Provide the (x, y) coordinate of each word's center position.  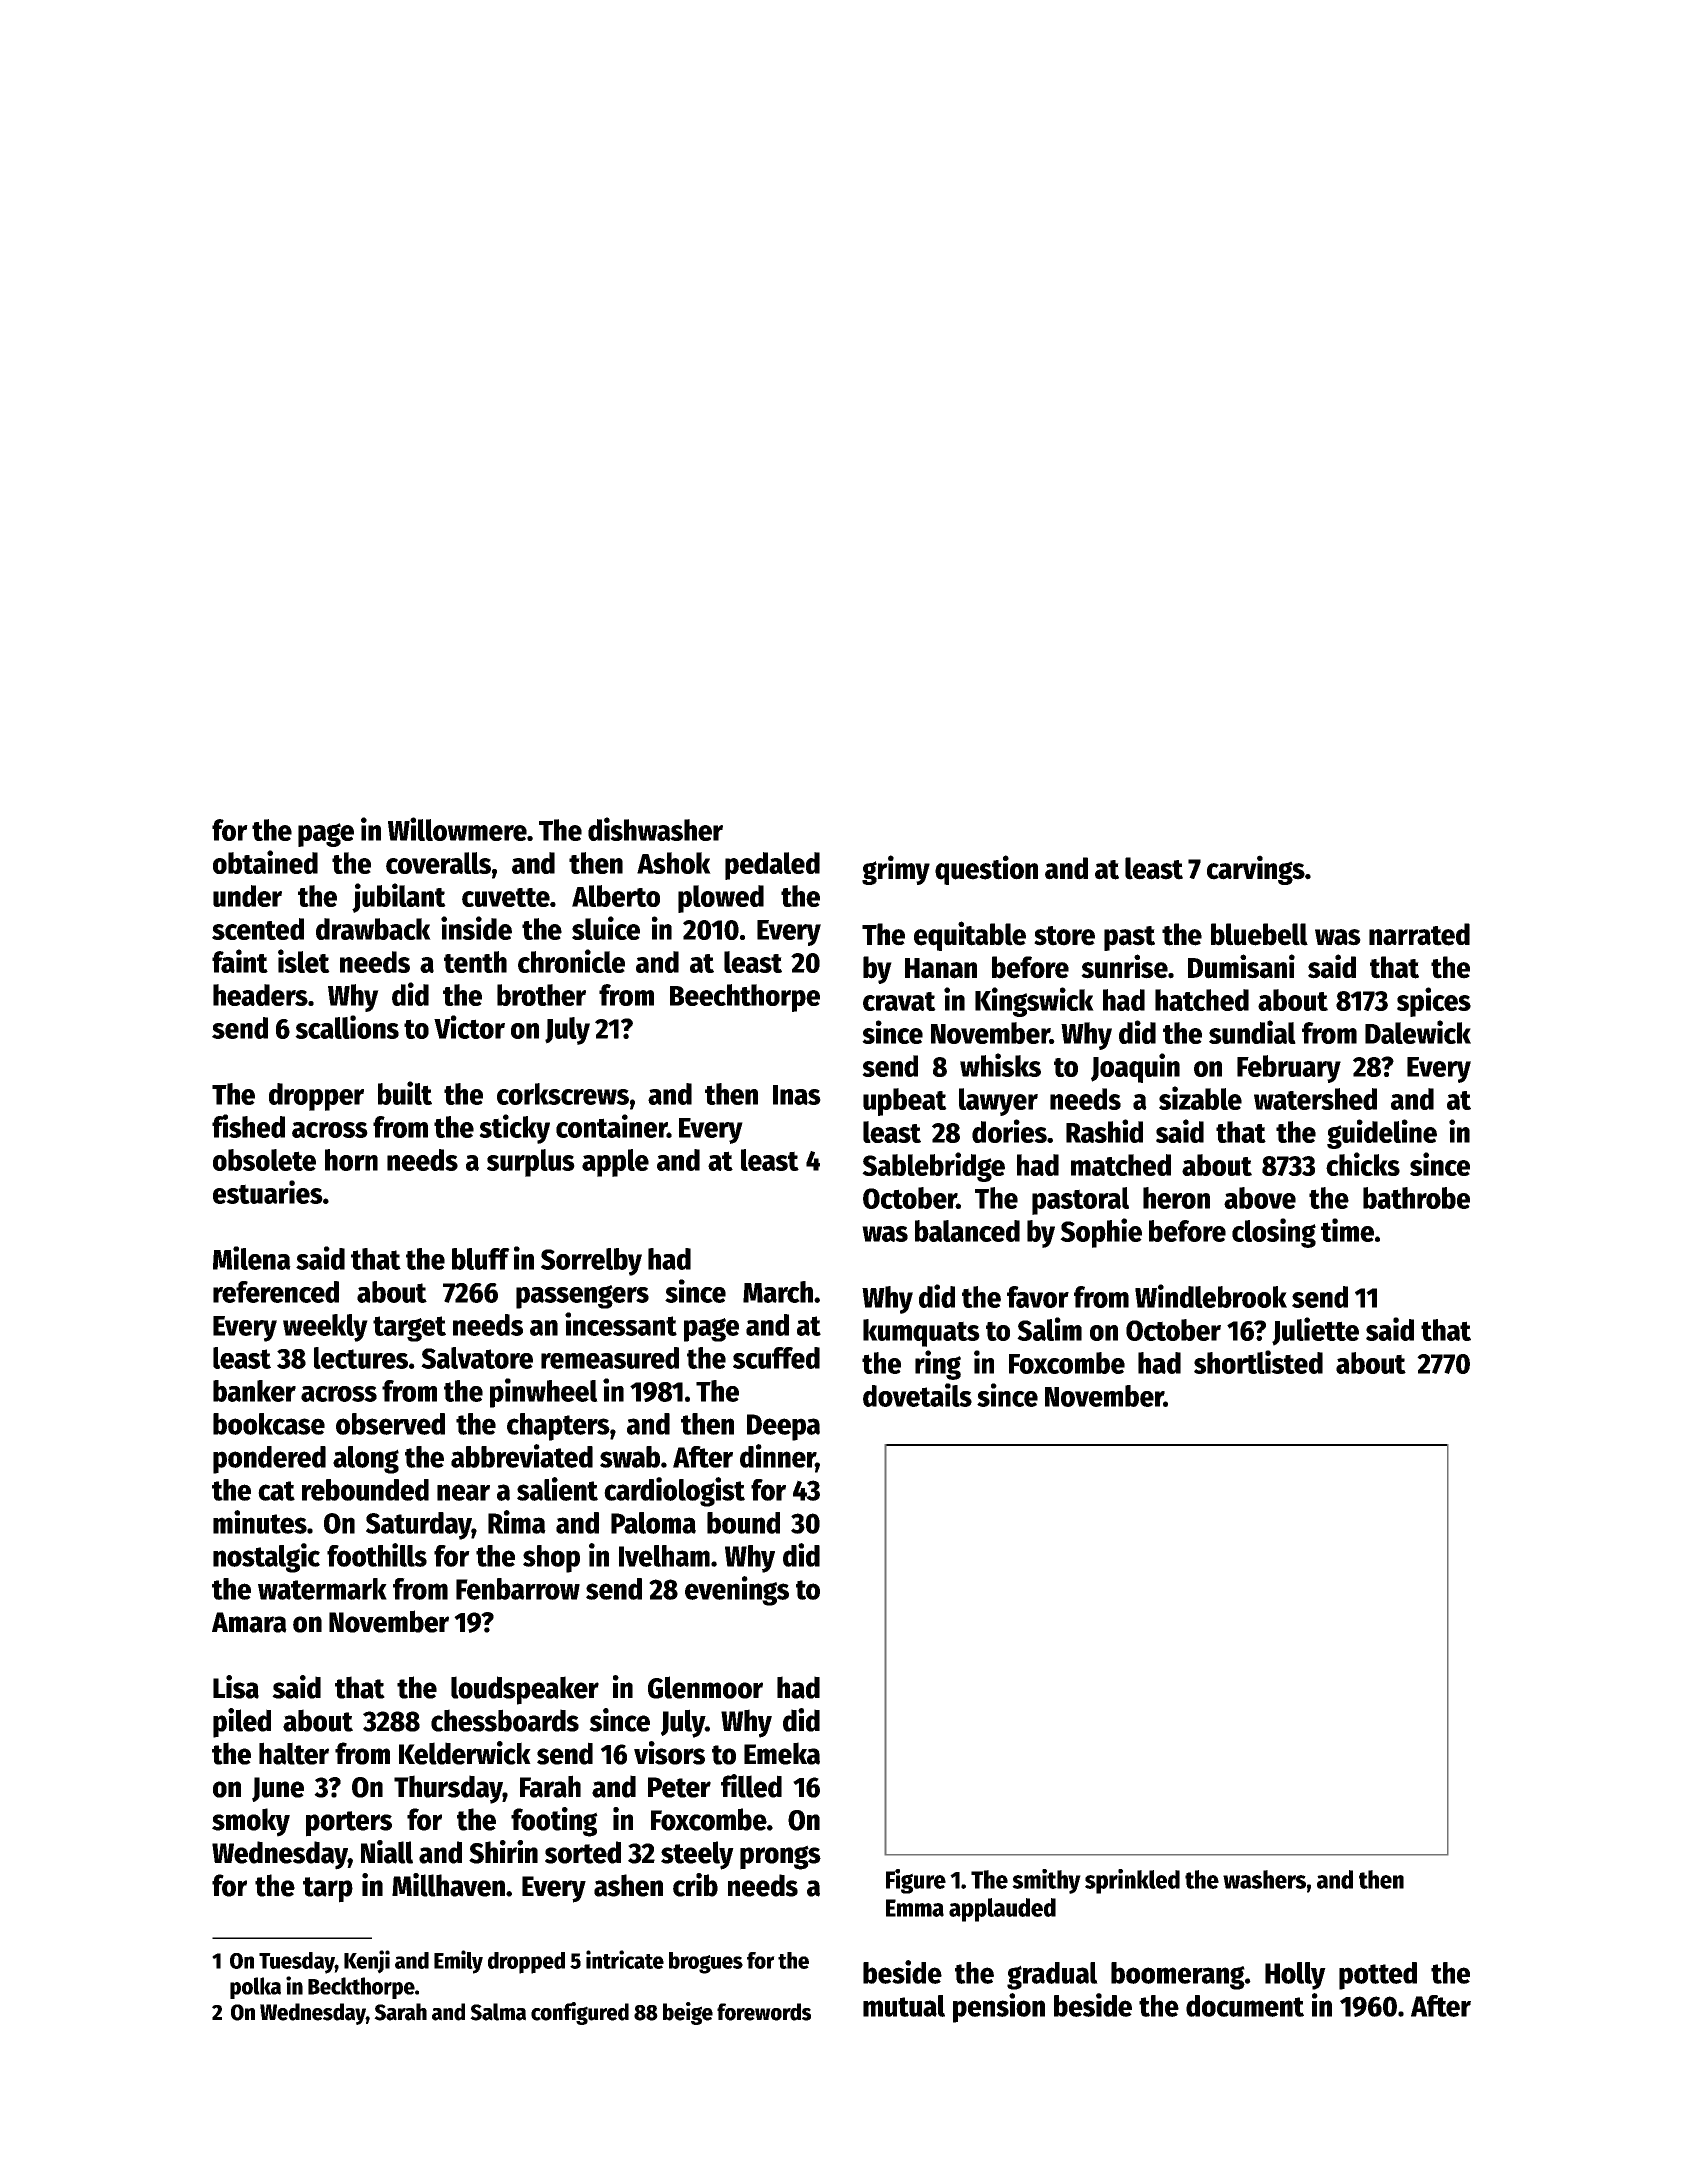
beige (688, 2013)
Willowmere (457, 829)
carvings (1256, 870)
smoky (251, 1822)
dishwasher (655, 829)
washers (1264, 1879)
